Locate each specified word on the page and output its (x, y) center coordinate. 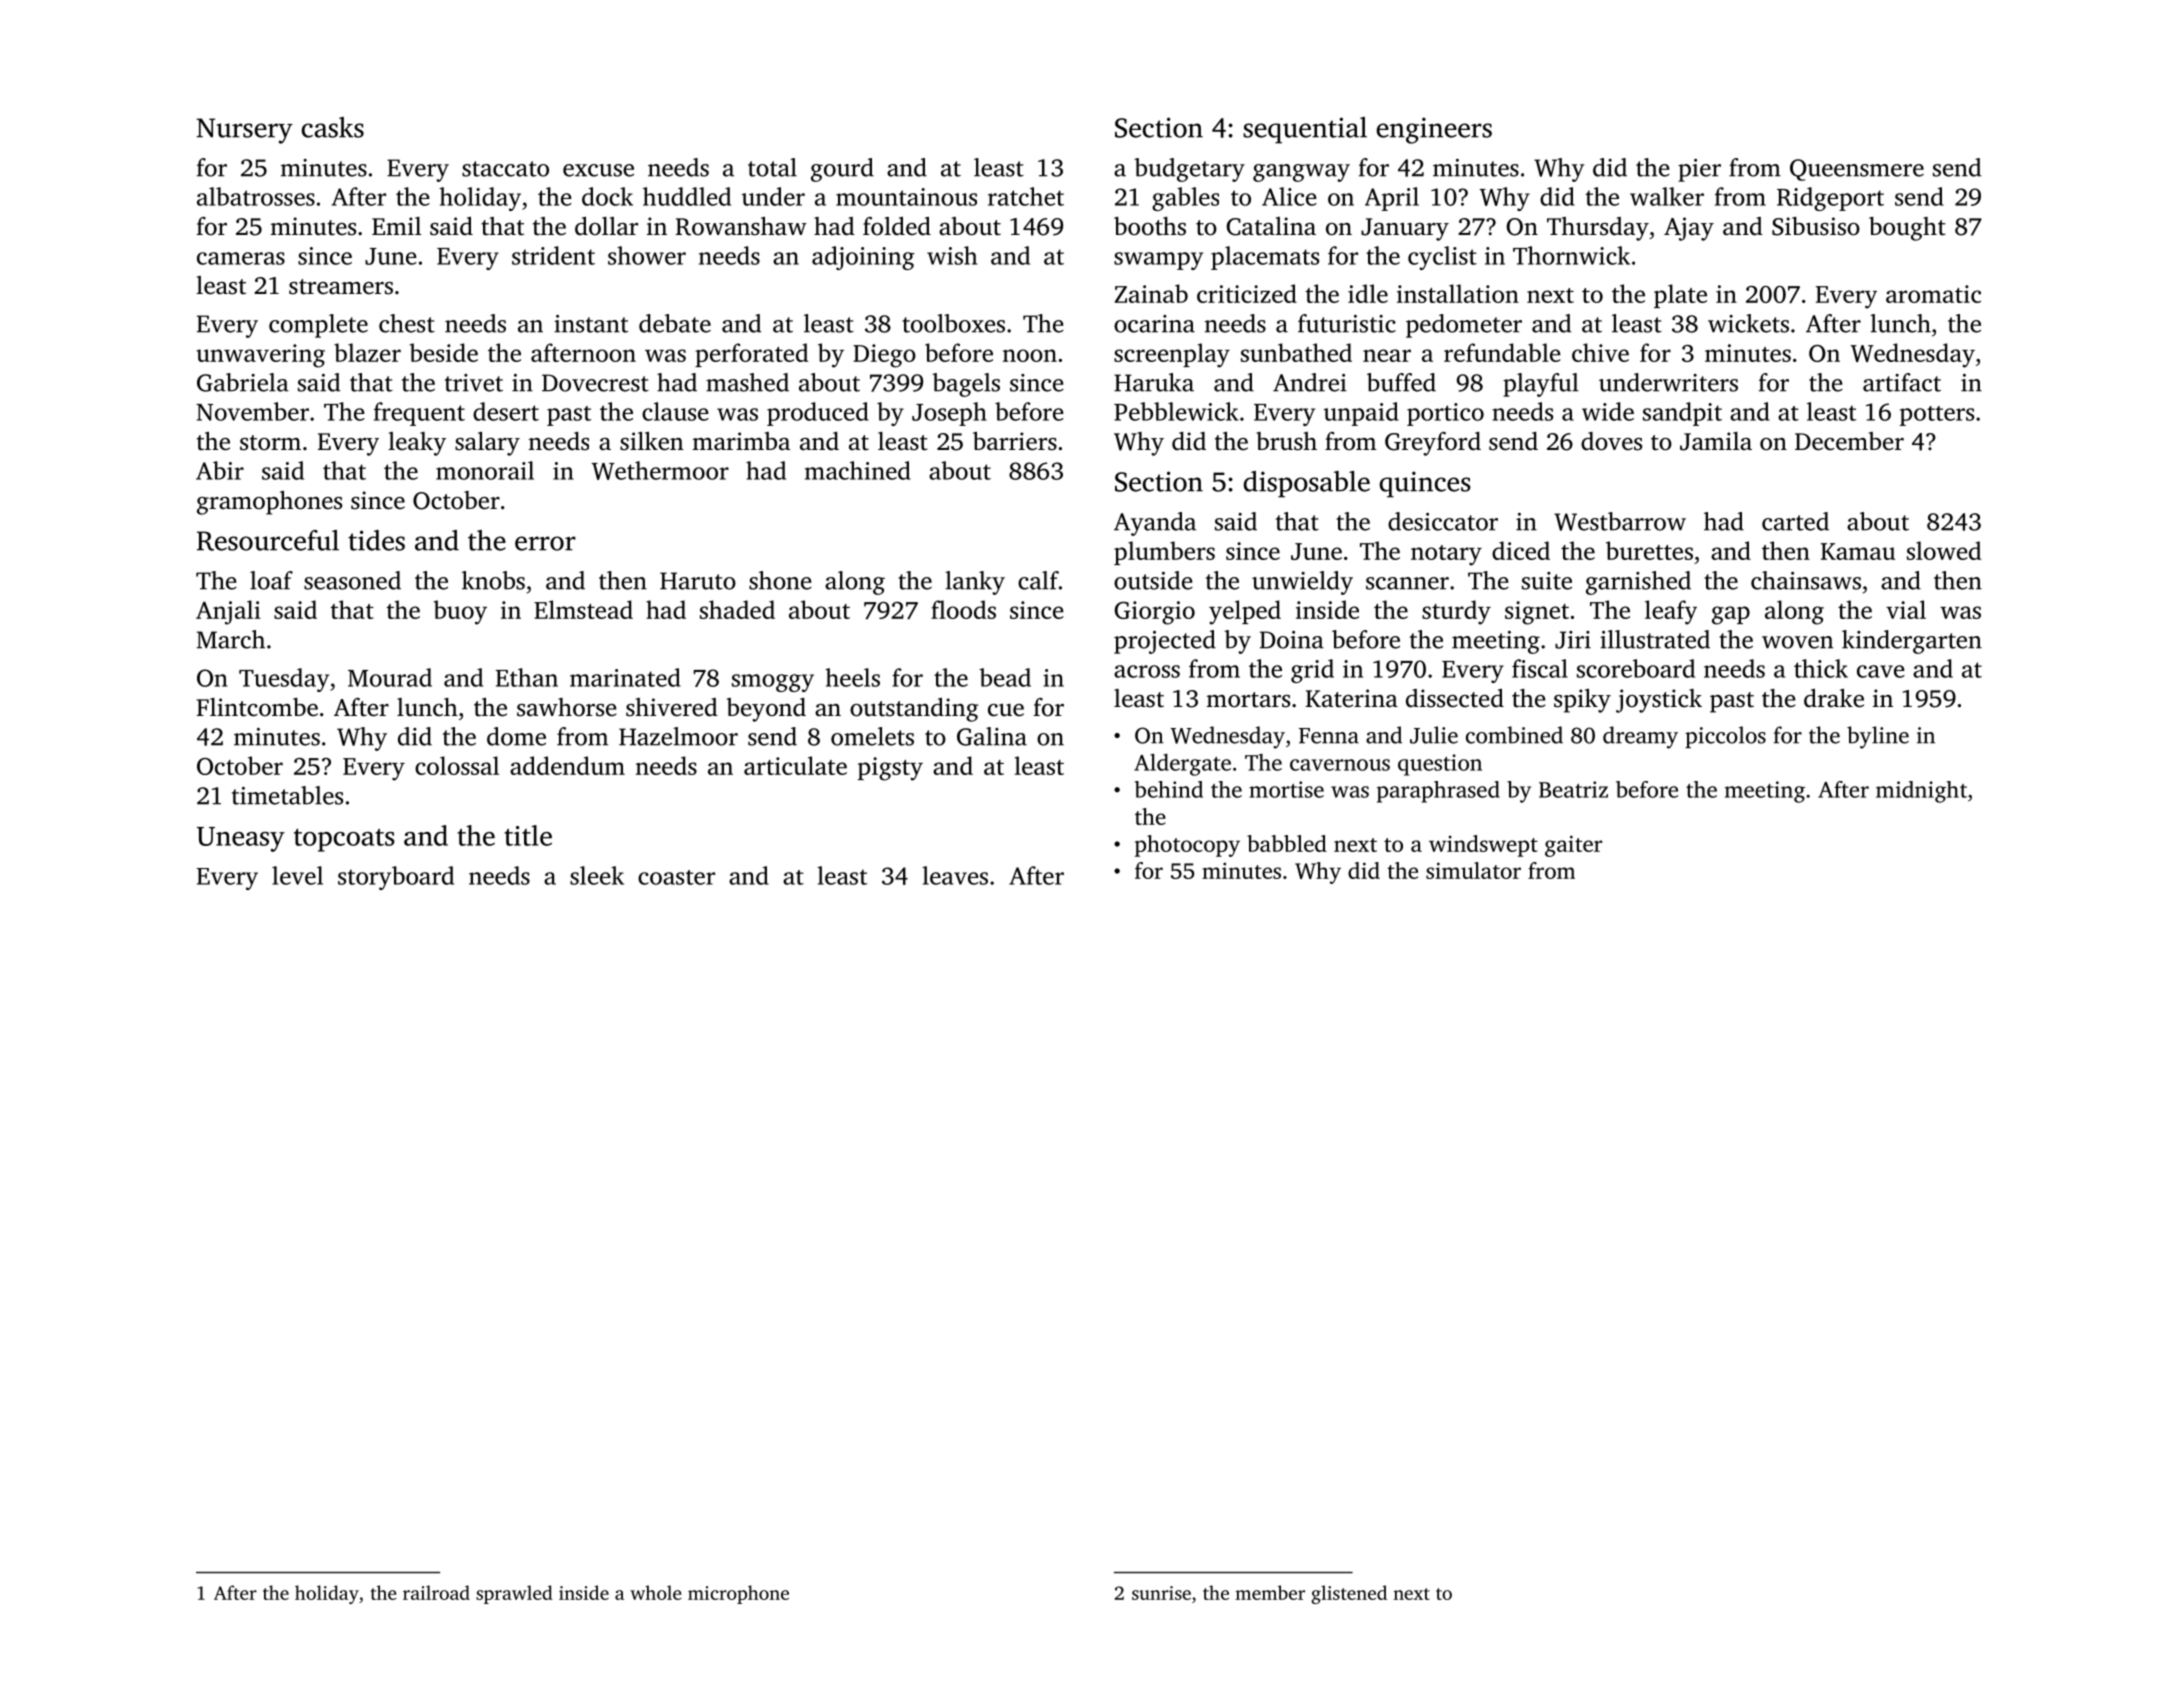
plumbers (1164, 553)
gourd (842, 170)
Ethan (527, 677)
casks (332, 127)
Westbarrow (1620, 521)
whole (656, 1592)
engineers (1434, 130)
